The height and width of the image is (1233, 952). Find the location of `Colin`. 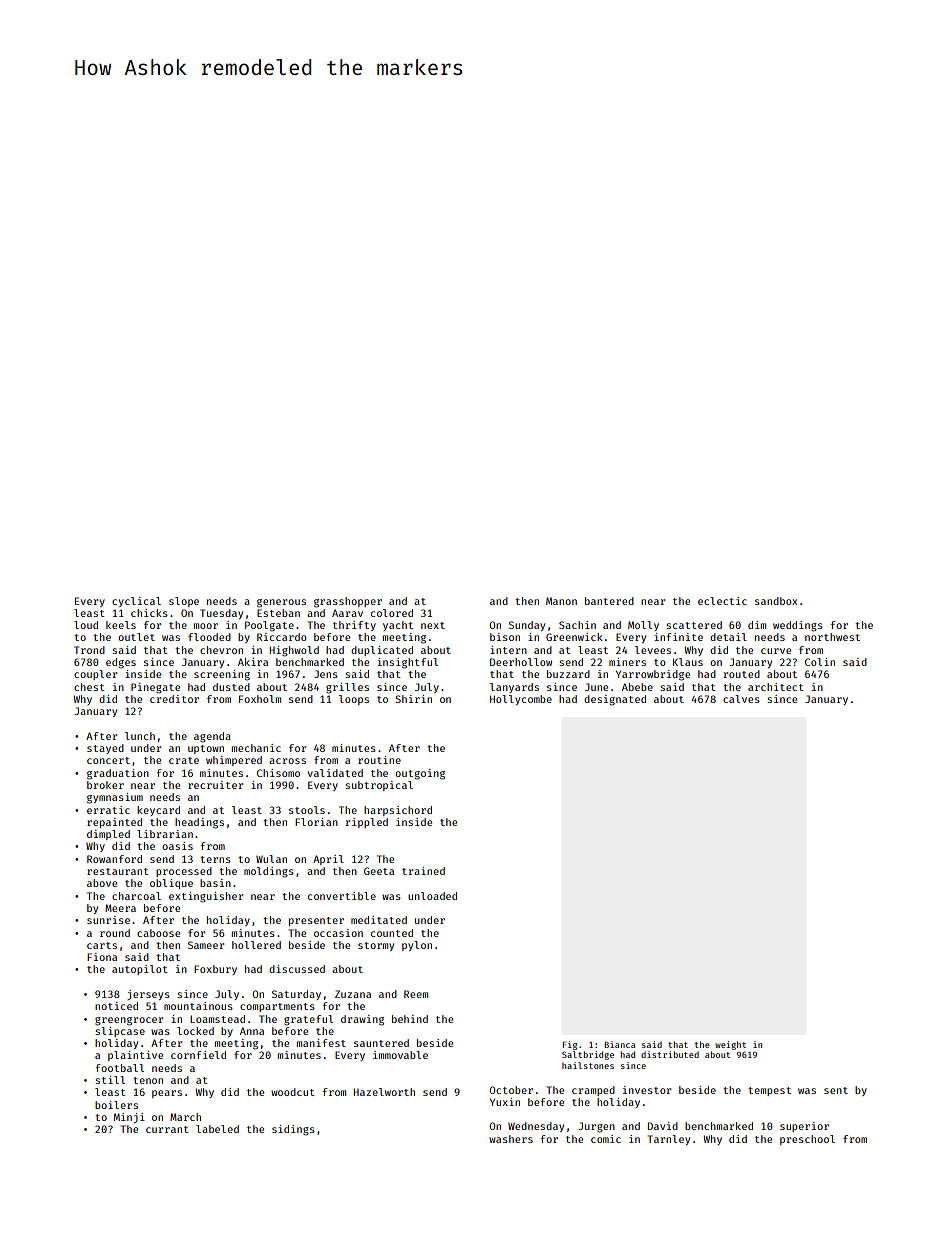

Colin is located at coordinates (820, 662).
